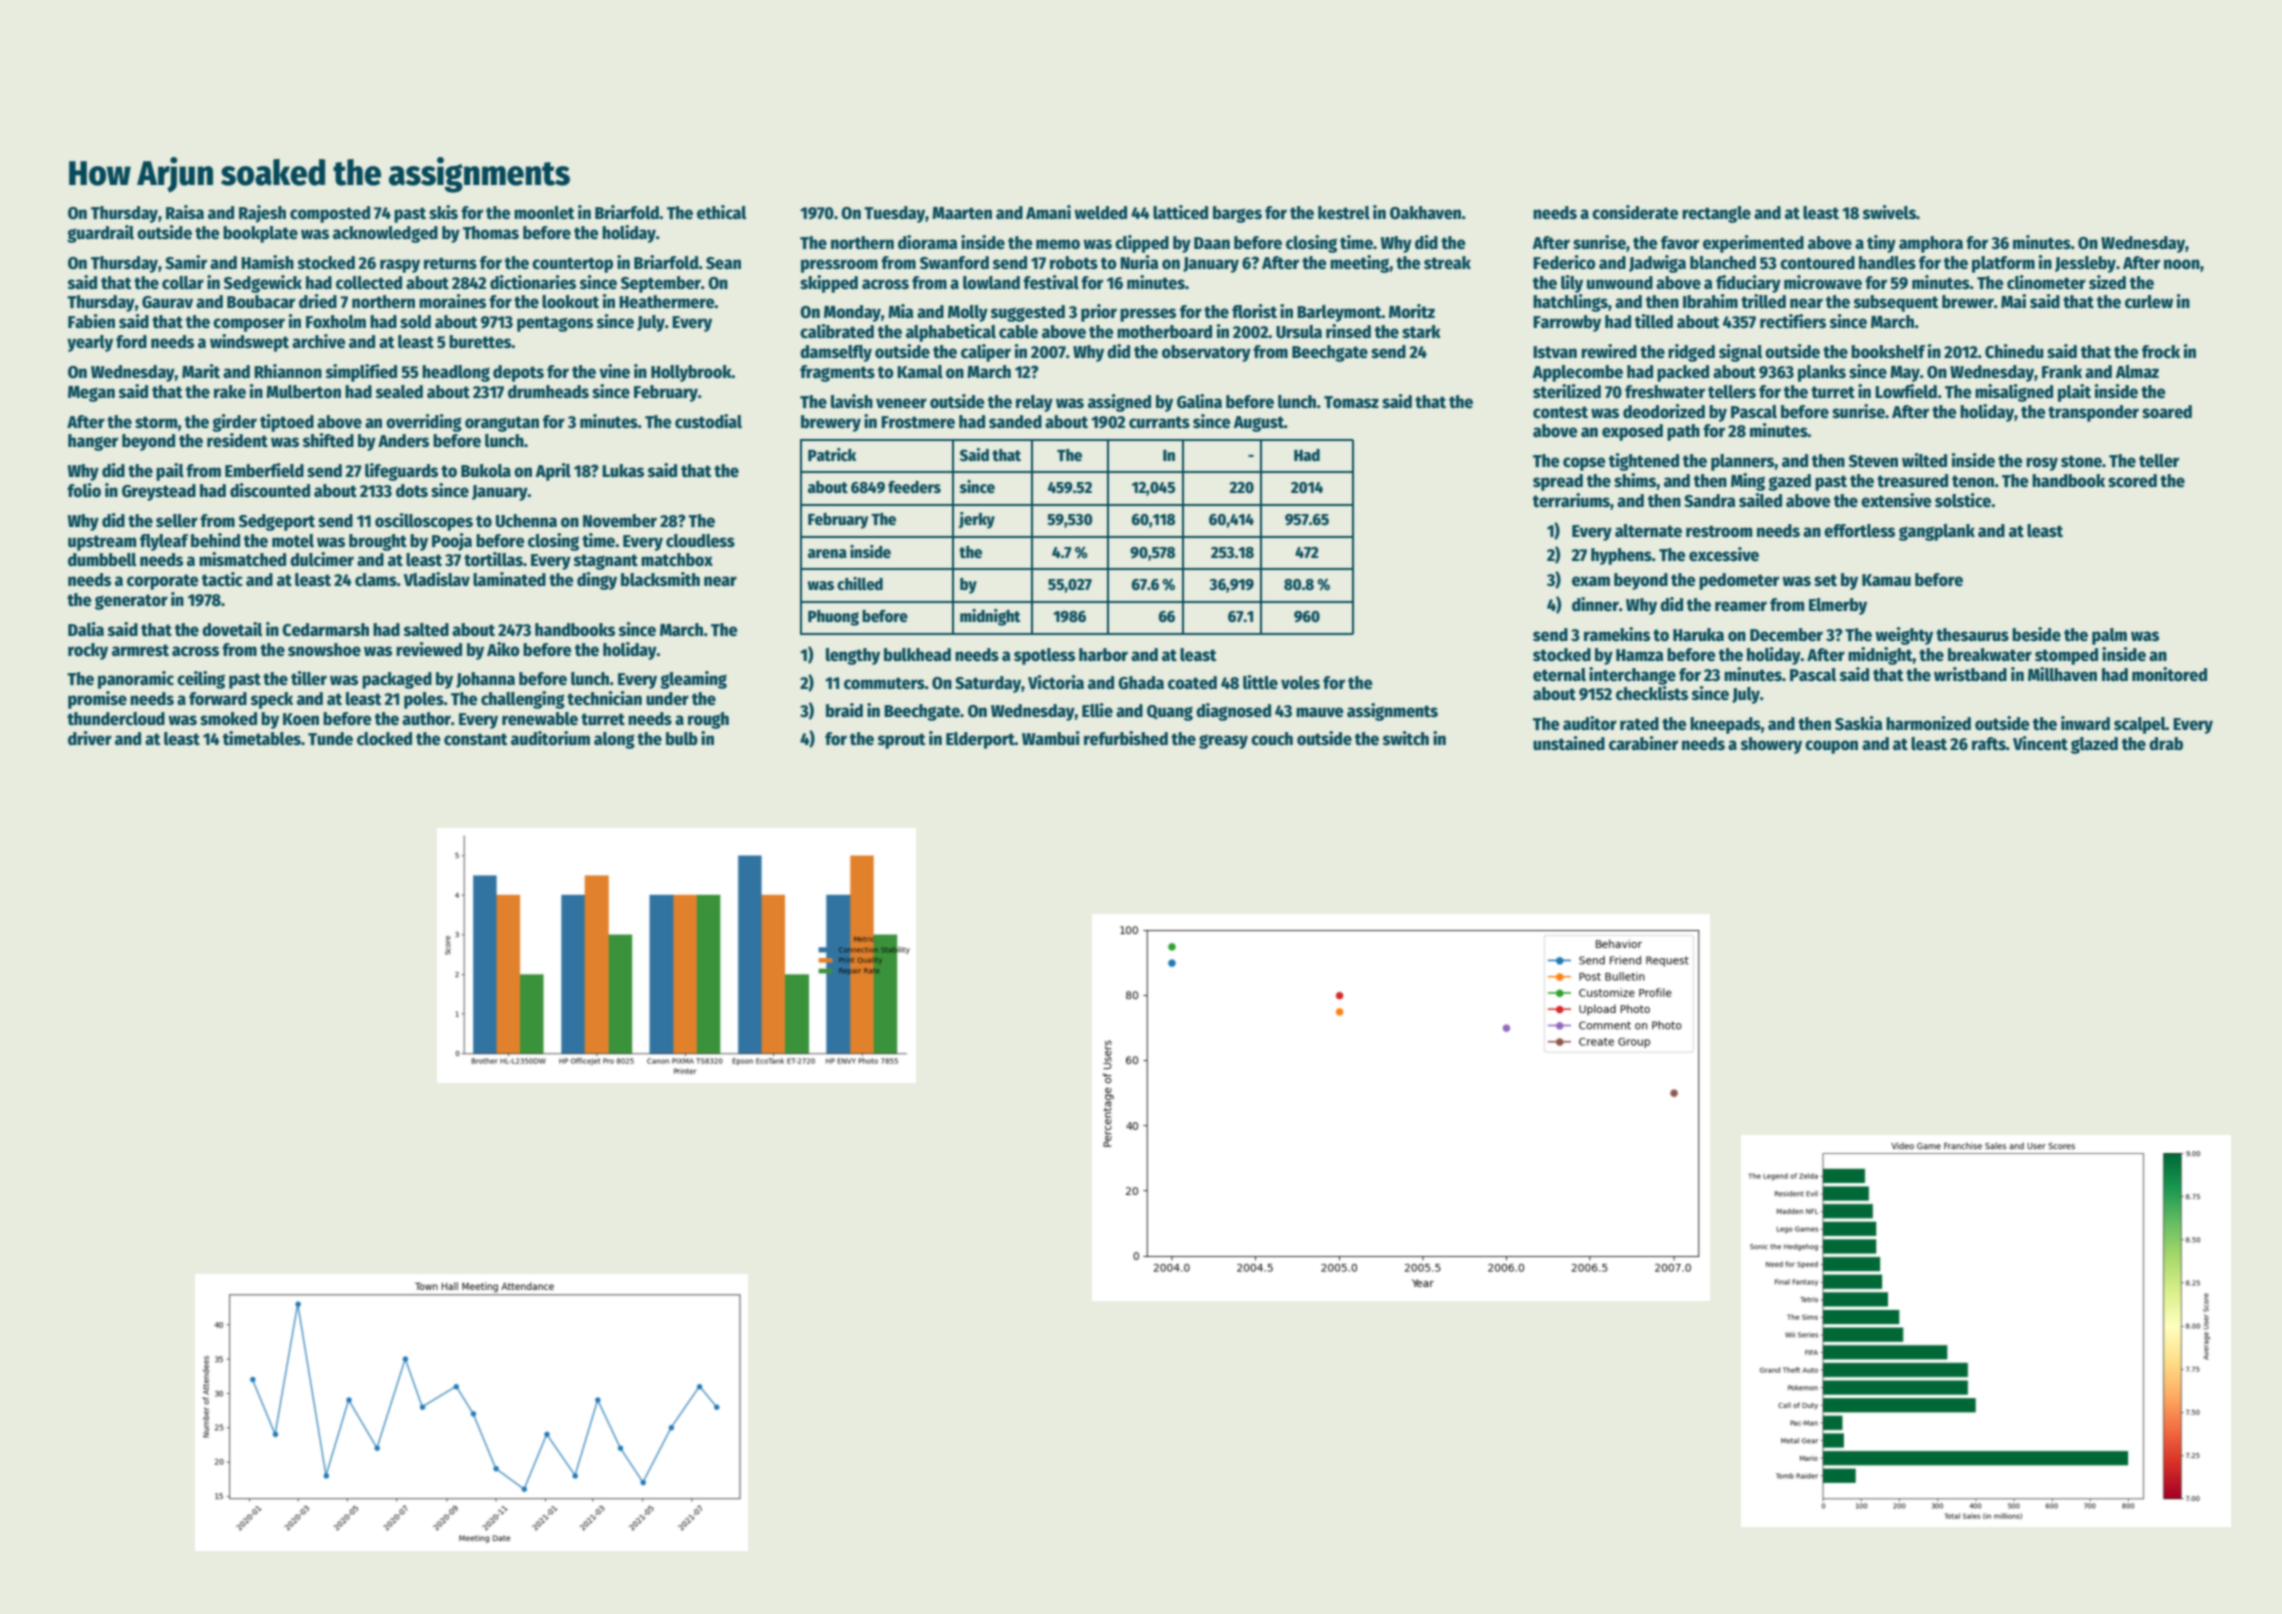 The width and height of the screenshot is (2282, 1614). Describe the element at coordinates (1170, 713) in the screenshot. I see `Quang` at that location.
